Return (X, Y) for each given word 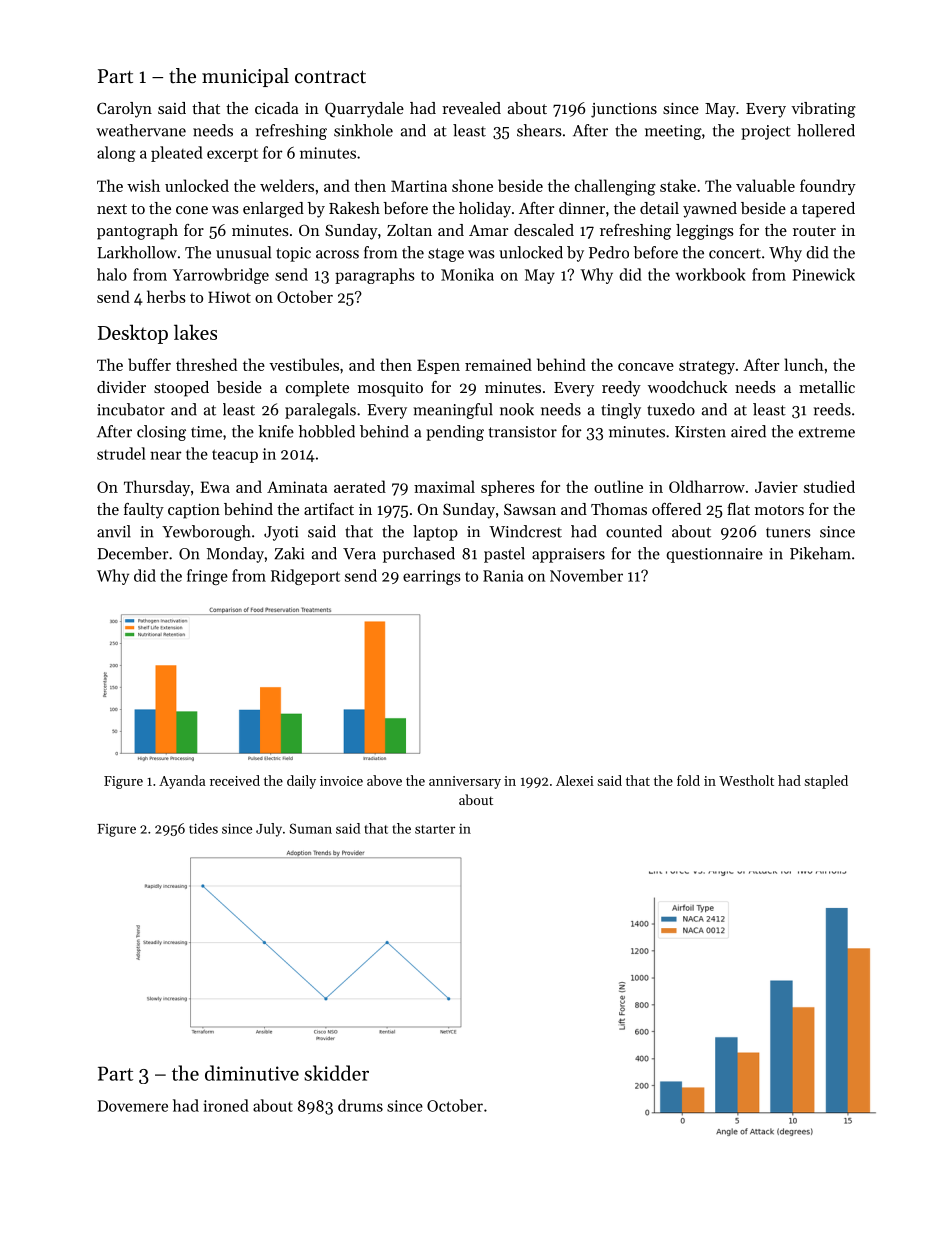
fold (688, 780)
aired (748, 431)
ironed (226, 1105)
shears (539, 130)
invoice (341, 781)
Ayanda (182, 782)
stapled (826, 782)
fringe (207, 577)
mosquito (390, 389)
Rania (503, 576)
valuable (765, 185)
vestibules (304, 364)
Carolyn (124, 110)
